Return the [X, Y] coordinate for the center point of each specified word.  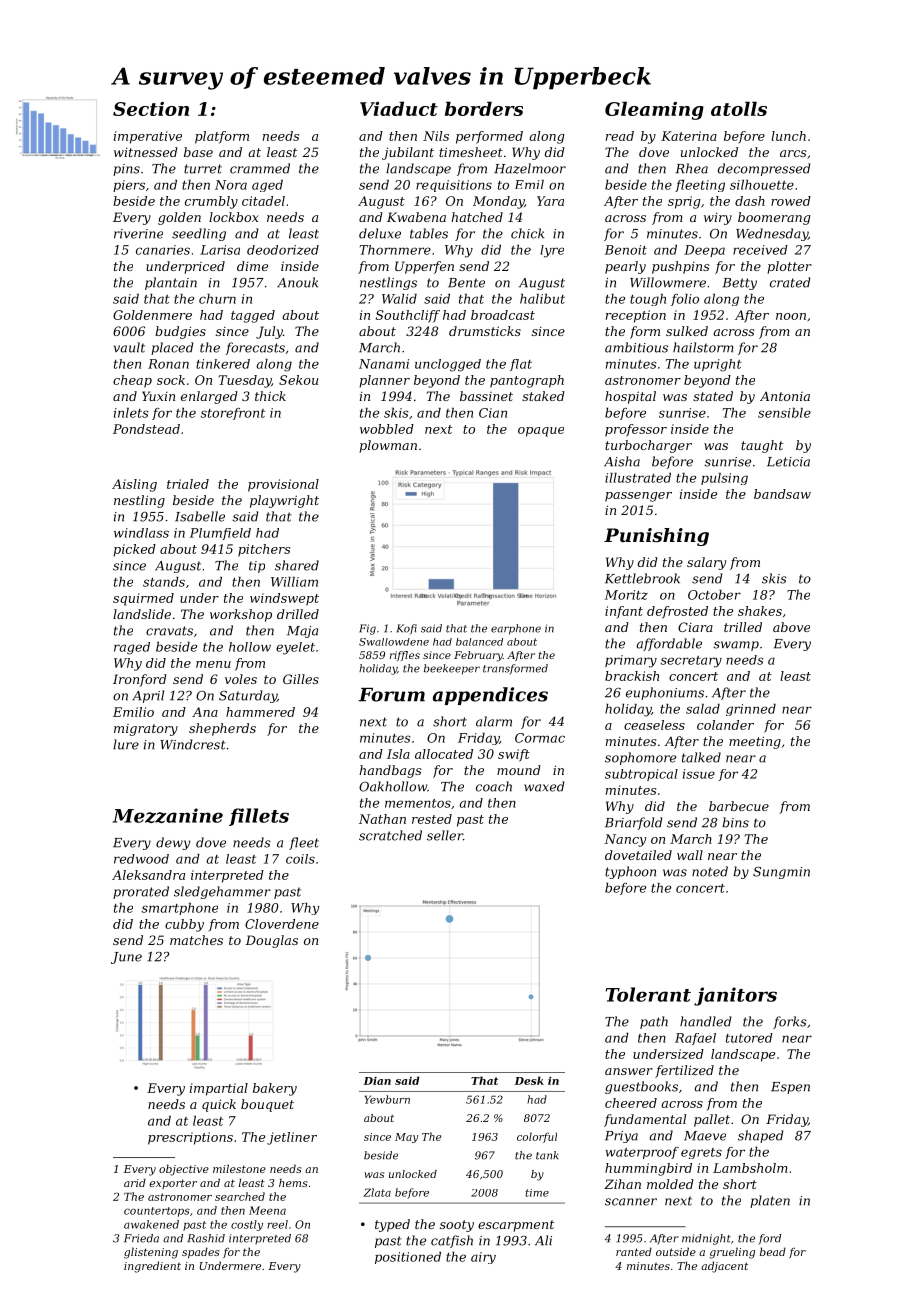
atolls [739, 108]
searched [240, 1196]
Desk [529, 1080]
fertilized [684, 1071]
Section [151, 109]
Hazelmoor [530, 168]
